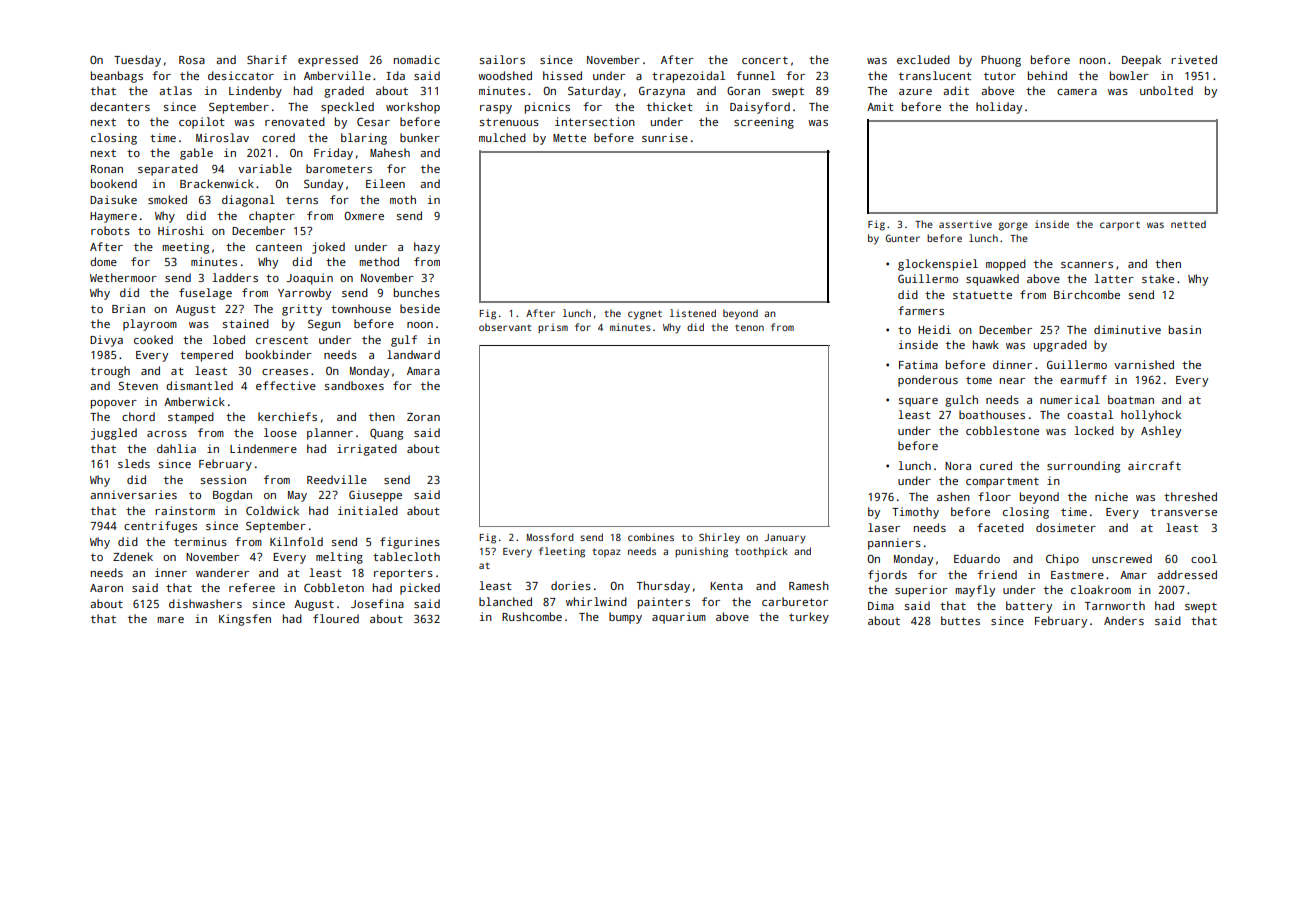 The image size is (1308, 924). I want to click on boatman, so click(1131, 399).
